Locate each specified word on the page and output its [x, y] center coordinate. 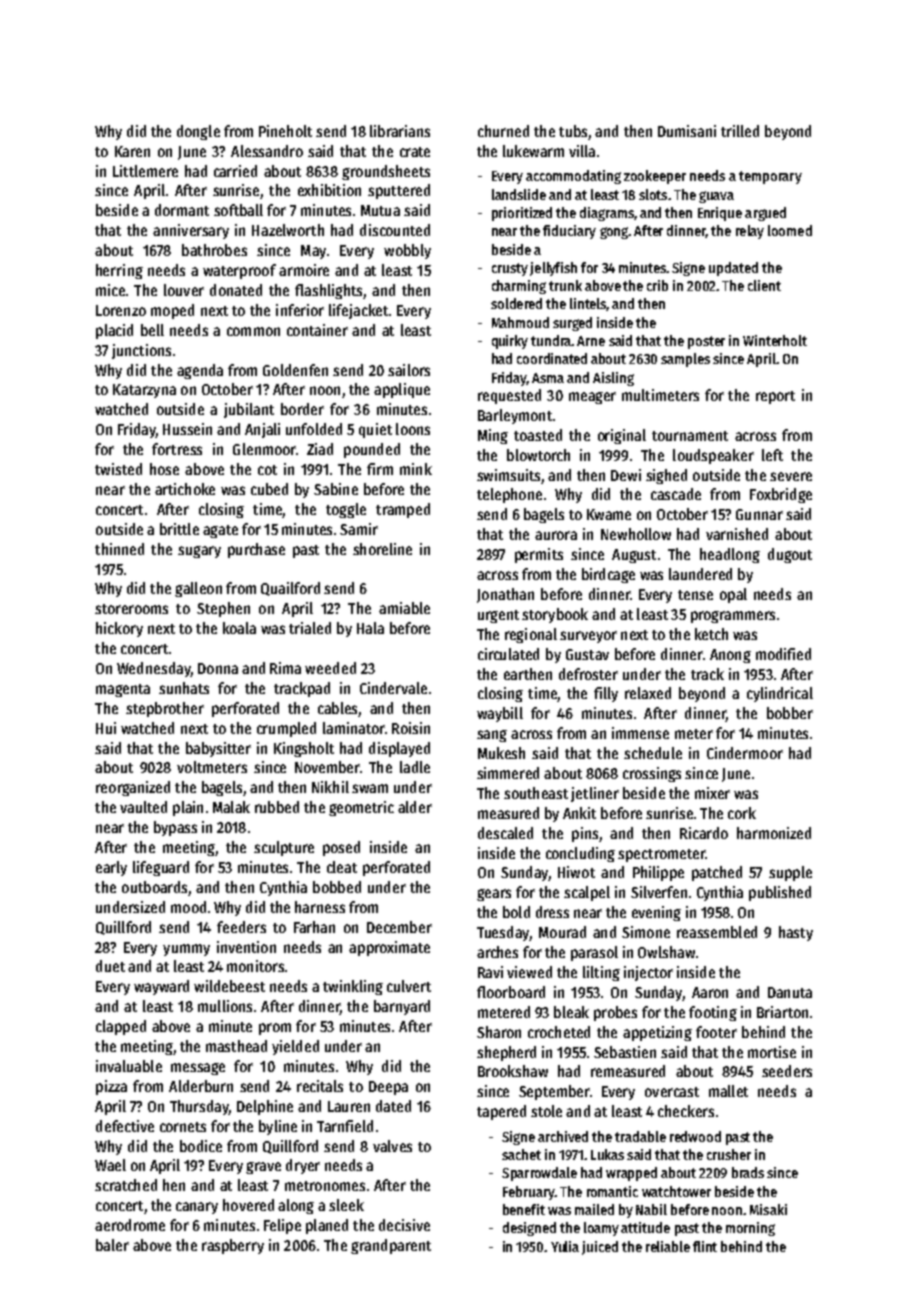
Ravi [490, 972]
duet [110, 966]
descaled [505, 833]
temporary [770, 177]
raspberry [233, 1246]
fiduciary [569, 232]
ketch [711, 634]
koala [239, 628]
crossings [652, 774]
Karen [132, 151]
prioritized [522, 214]
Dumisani [687, 131]
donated [236, 290]
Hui [106, 728]
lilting [601, 973]
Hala [370, 628]
